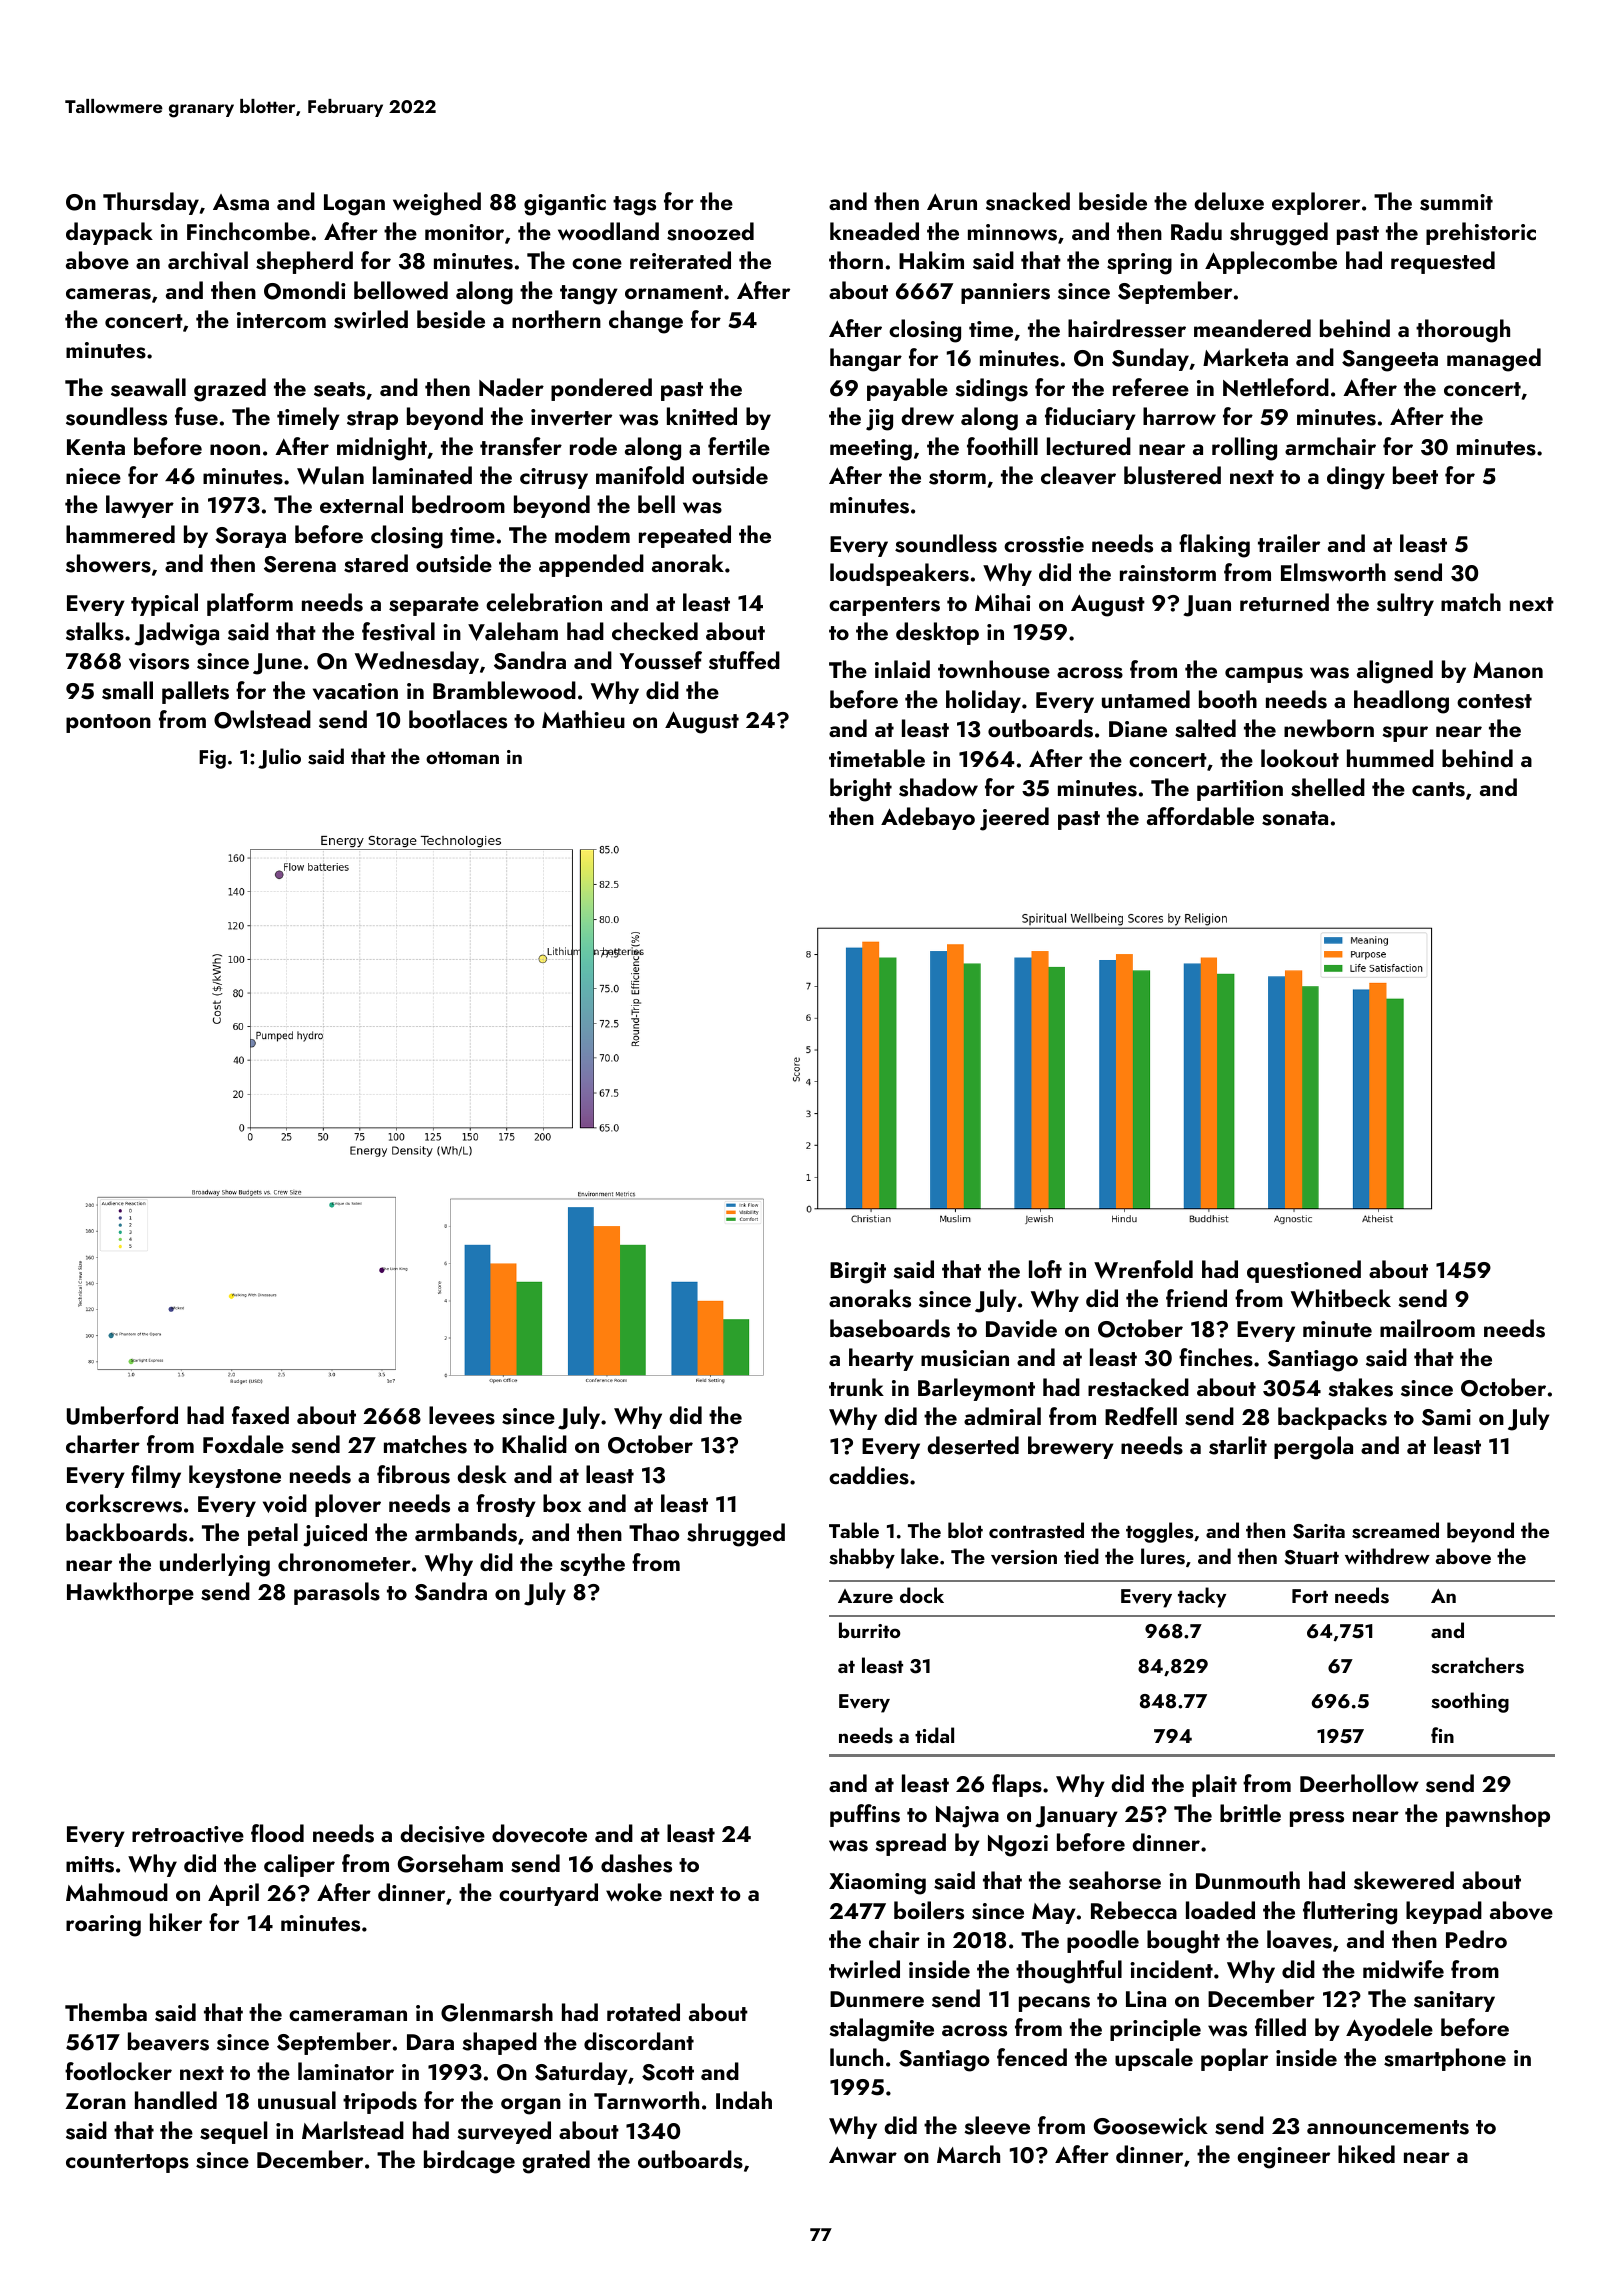 This document has width=1620, height=2292. Describe the element at coordinates (127, 2163) in the document. I see `countertops` at that location.
